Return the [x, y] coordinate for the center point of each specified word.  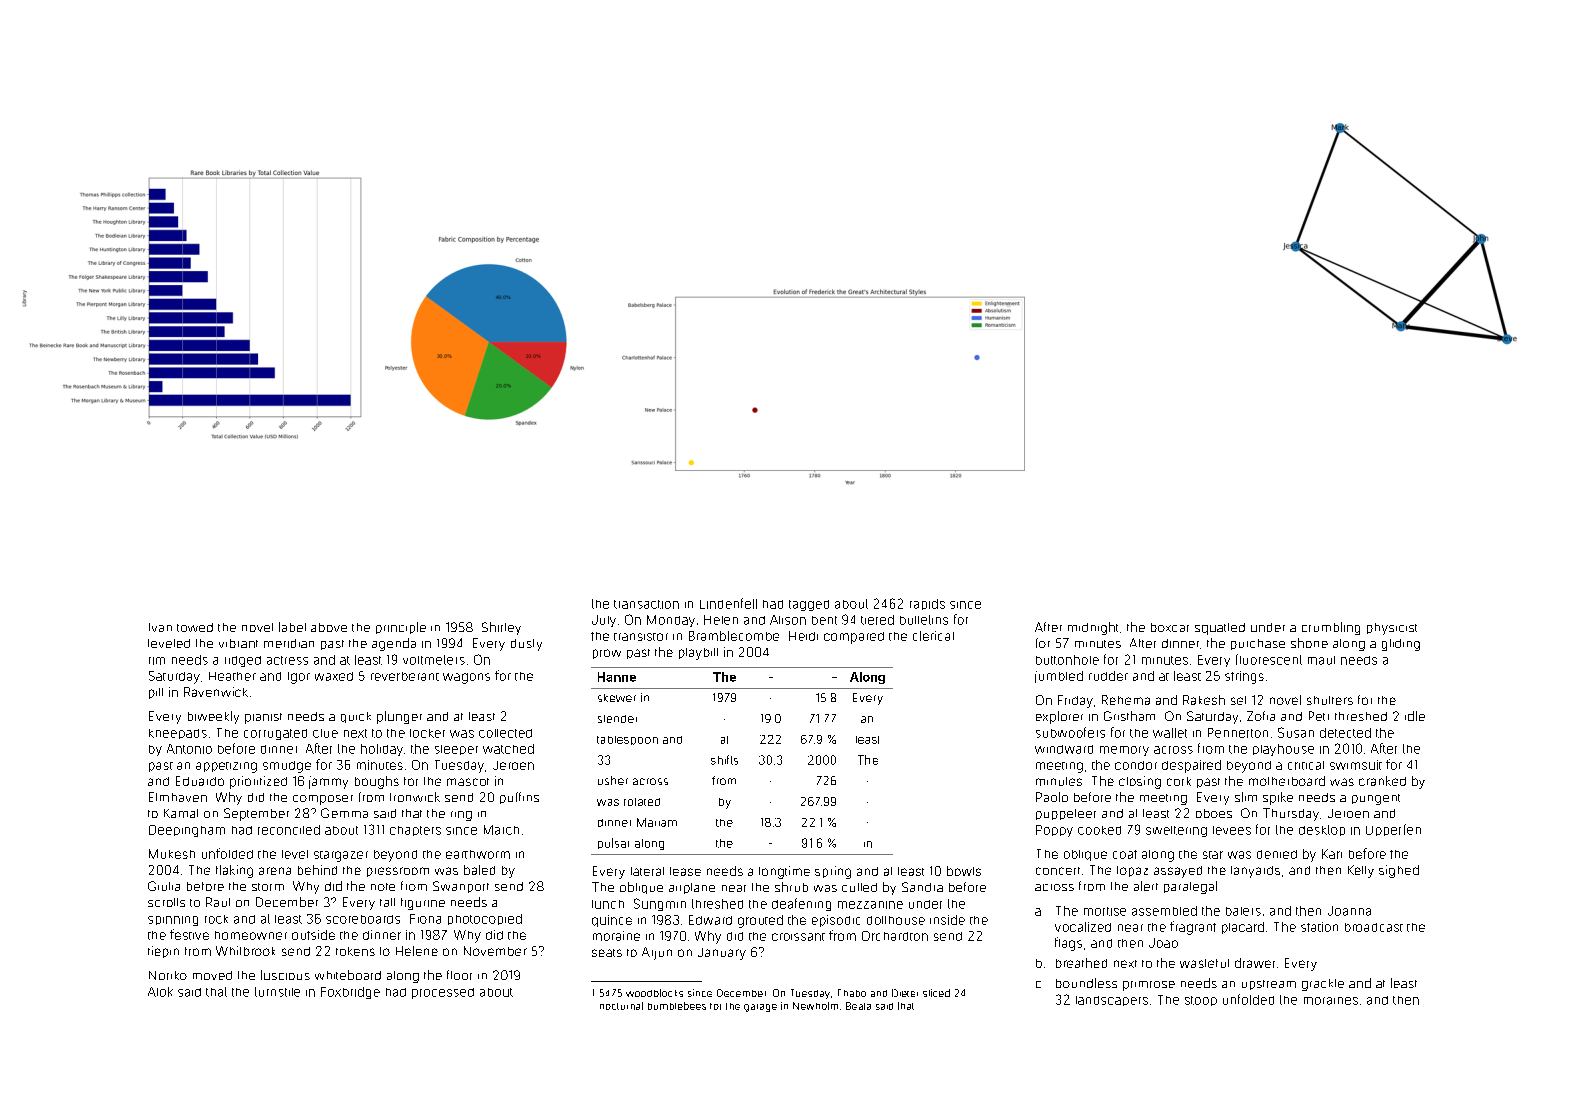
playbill [698, 654]
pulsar [613, 843]
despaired [1191, 766]
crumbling [1331, 628]
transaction [646, 604]
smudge [287, 767]
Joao [1163, 943]
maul [1321, 660]
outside [313, 935]
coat [1125, 854]
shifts [724, 760]
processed [443, 993]
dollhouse [896, 920]
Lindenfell [728, 603]
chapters [415, 831]
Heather [232, 676]
